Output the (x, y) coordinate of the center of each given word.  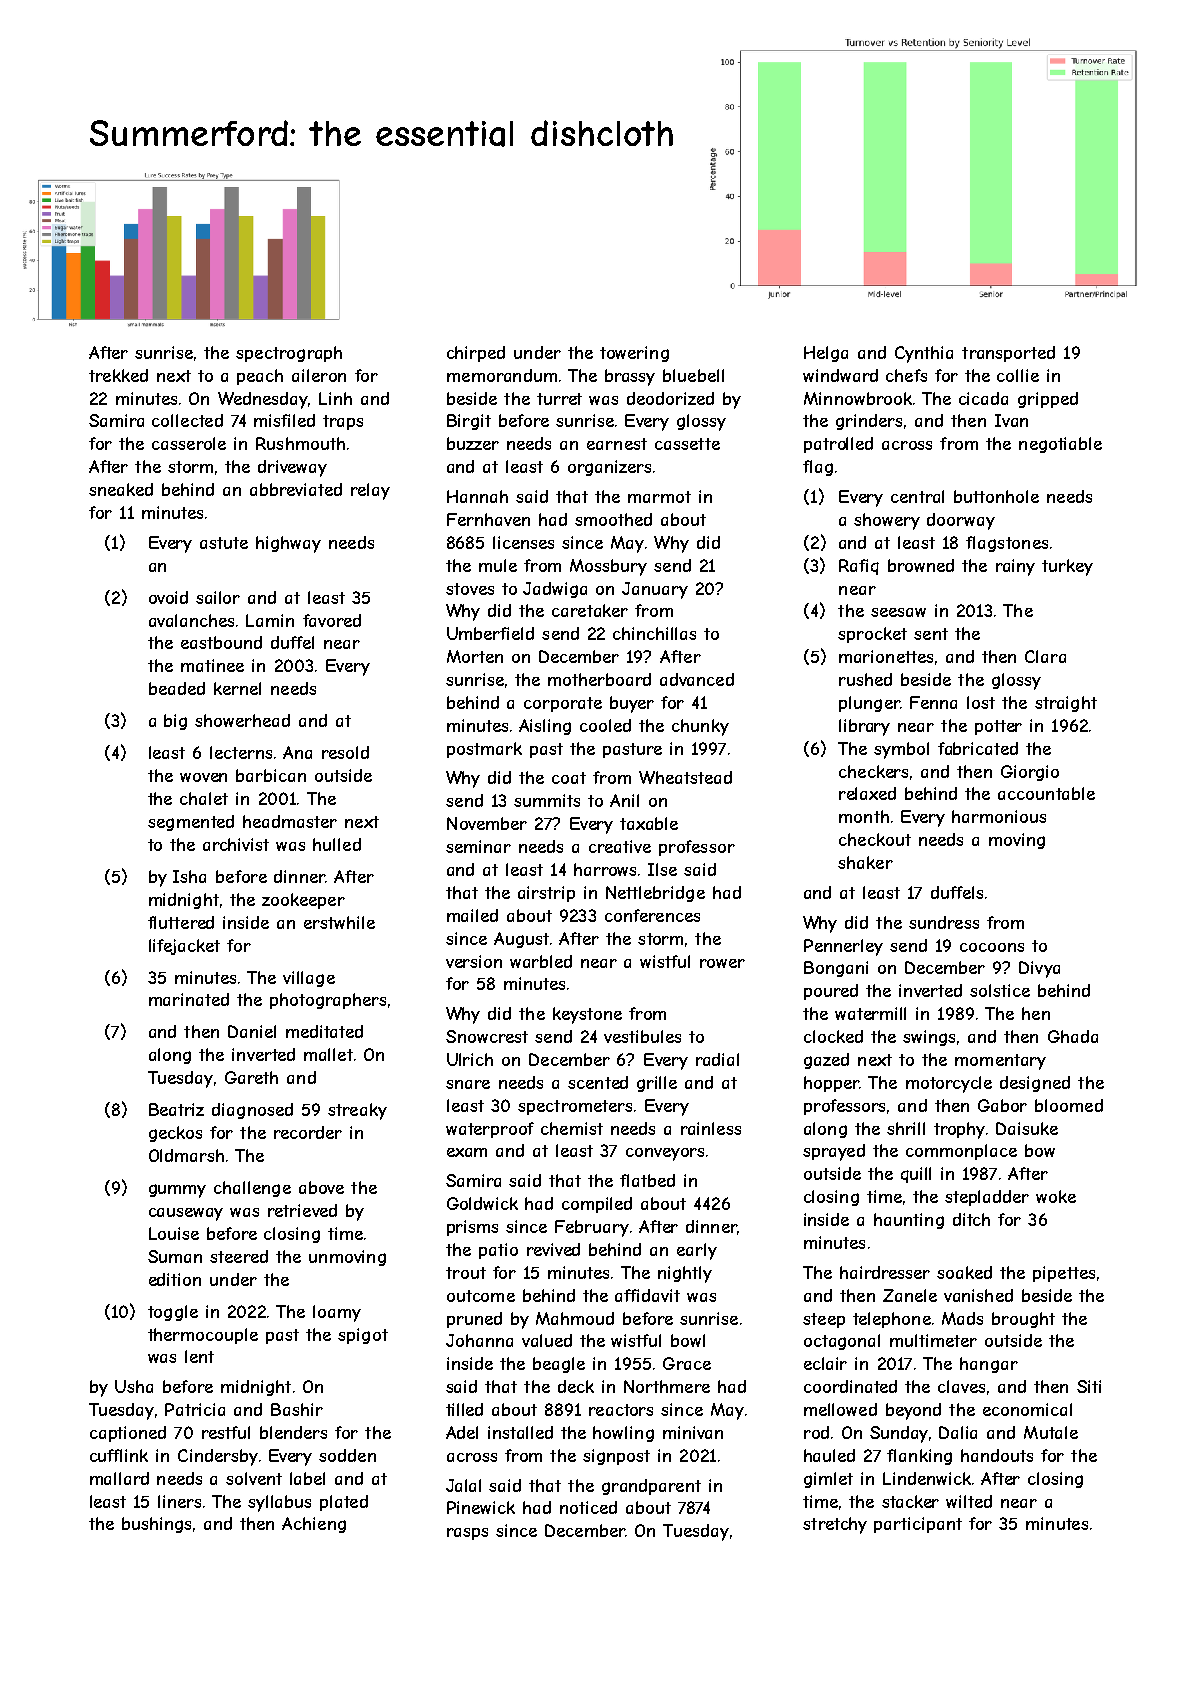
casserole (189, 443)
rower (722, 963)
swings (929, 1038)
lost (981, 702)
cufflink (119, 1455)
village (309, 979)
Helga (826, 354)
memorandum (502, 375)
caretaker (590, 610)
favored (332, 620)
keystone (587, 1015)
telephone (892, 1320)
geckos (175, 1134)
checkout (875, 839)
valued (547, 1340)
